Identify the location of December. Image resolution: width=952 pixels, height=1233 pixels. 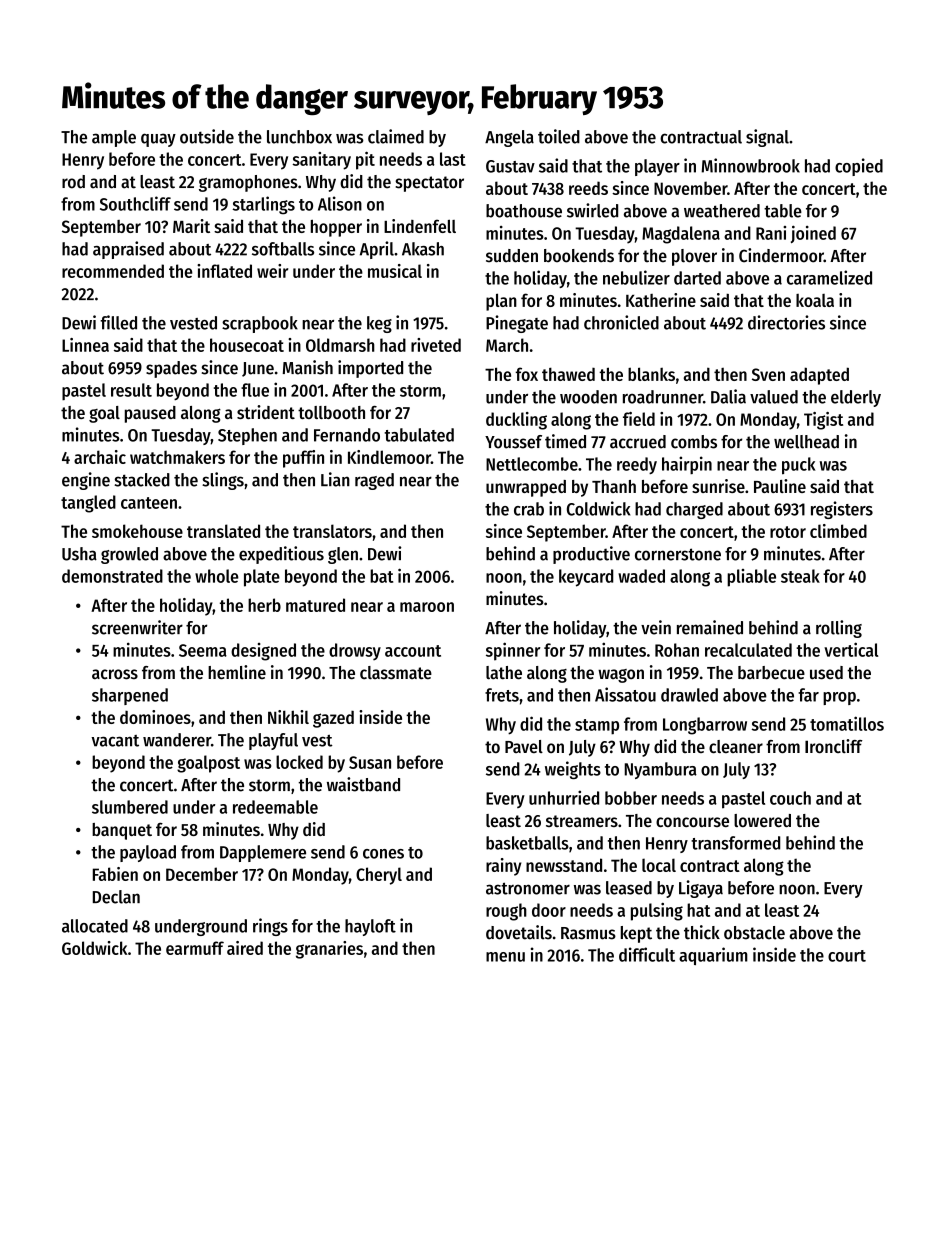
(202, 874).
